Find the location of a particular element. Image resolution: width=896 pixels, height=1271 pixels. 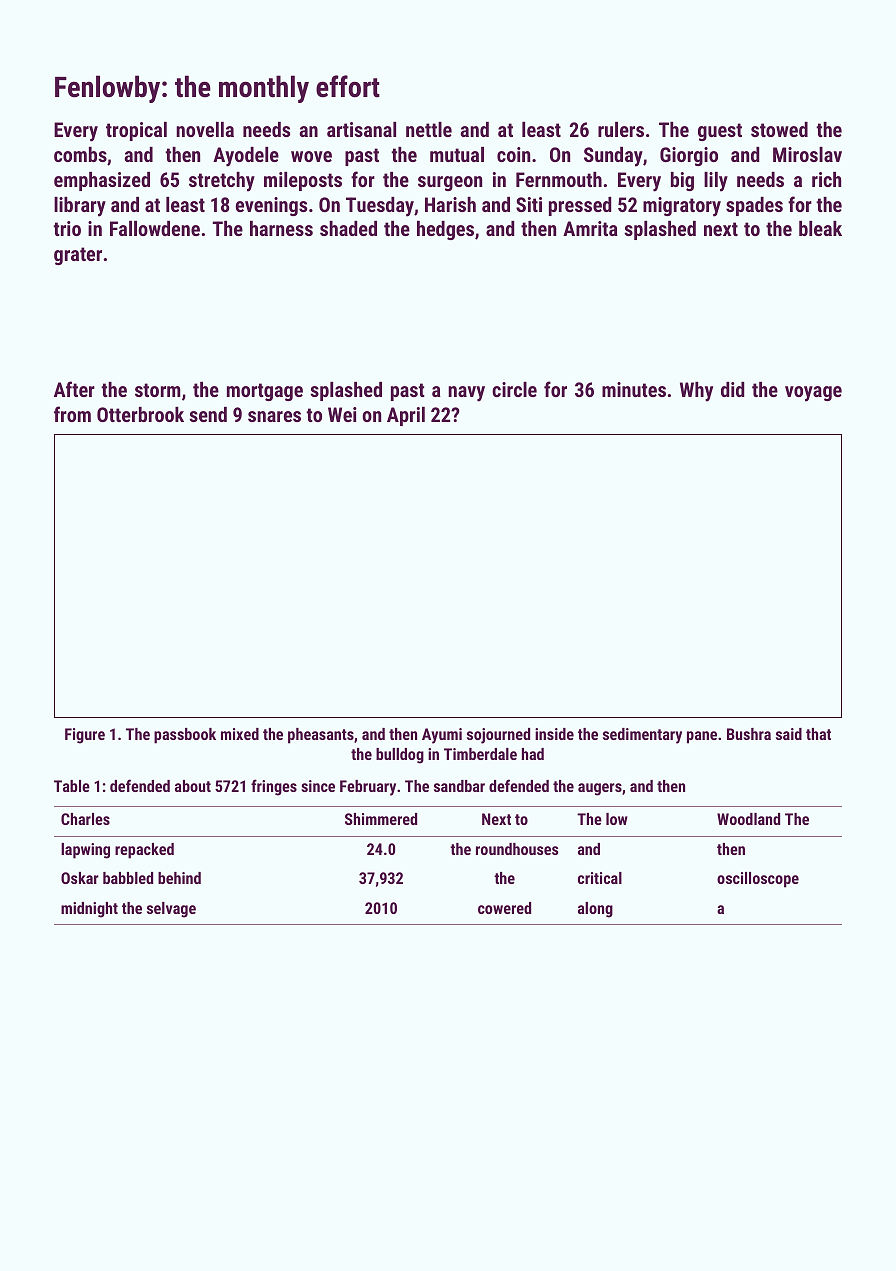

After is located at coordinates (74, 389).
